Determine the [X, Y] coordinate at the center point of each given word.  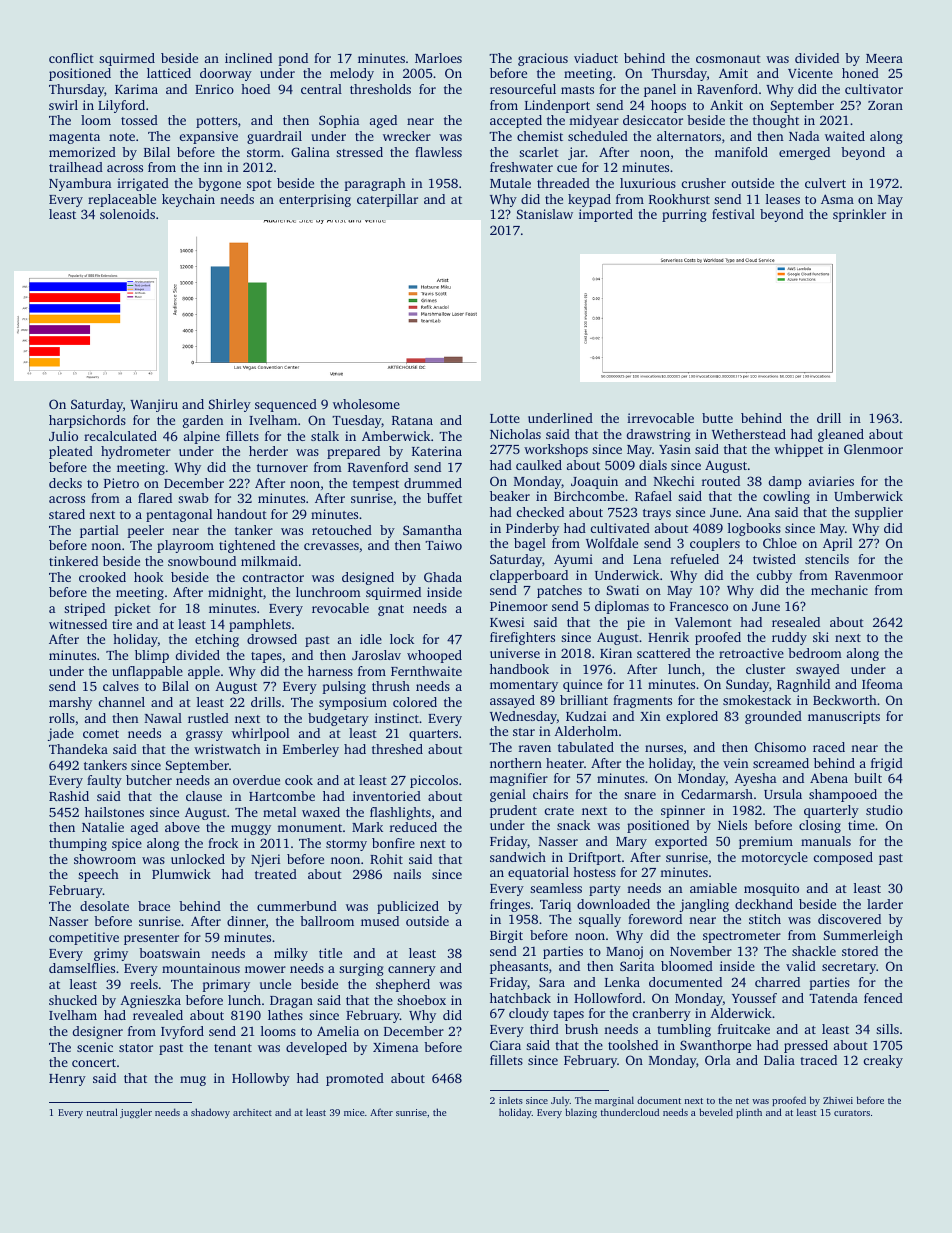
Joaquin [594, 482]
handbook [519, 669]
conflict [71, 58]
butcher [149, 780]
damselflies [82, 968]
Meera [884, 58]
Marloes [438, 58]
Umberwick [868, 496]
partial [99, 531]
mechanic [839, 590]
